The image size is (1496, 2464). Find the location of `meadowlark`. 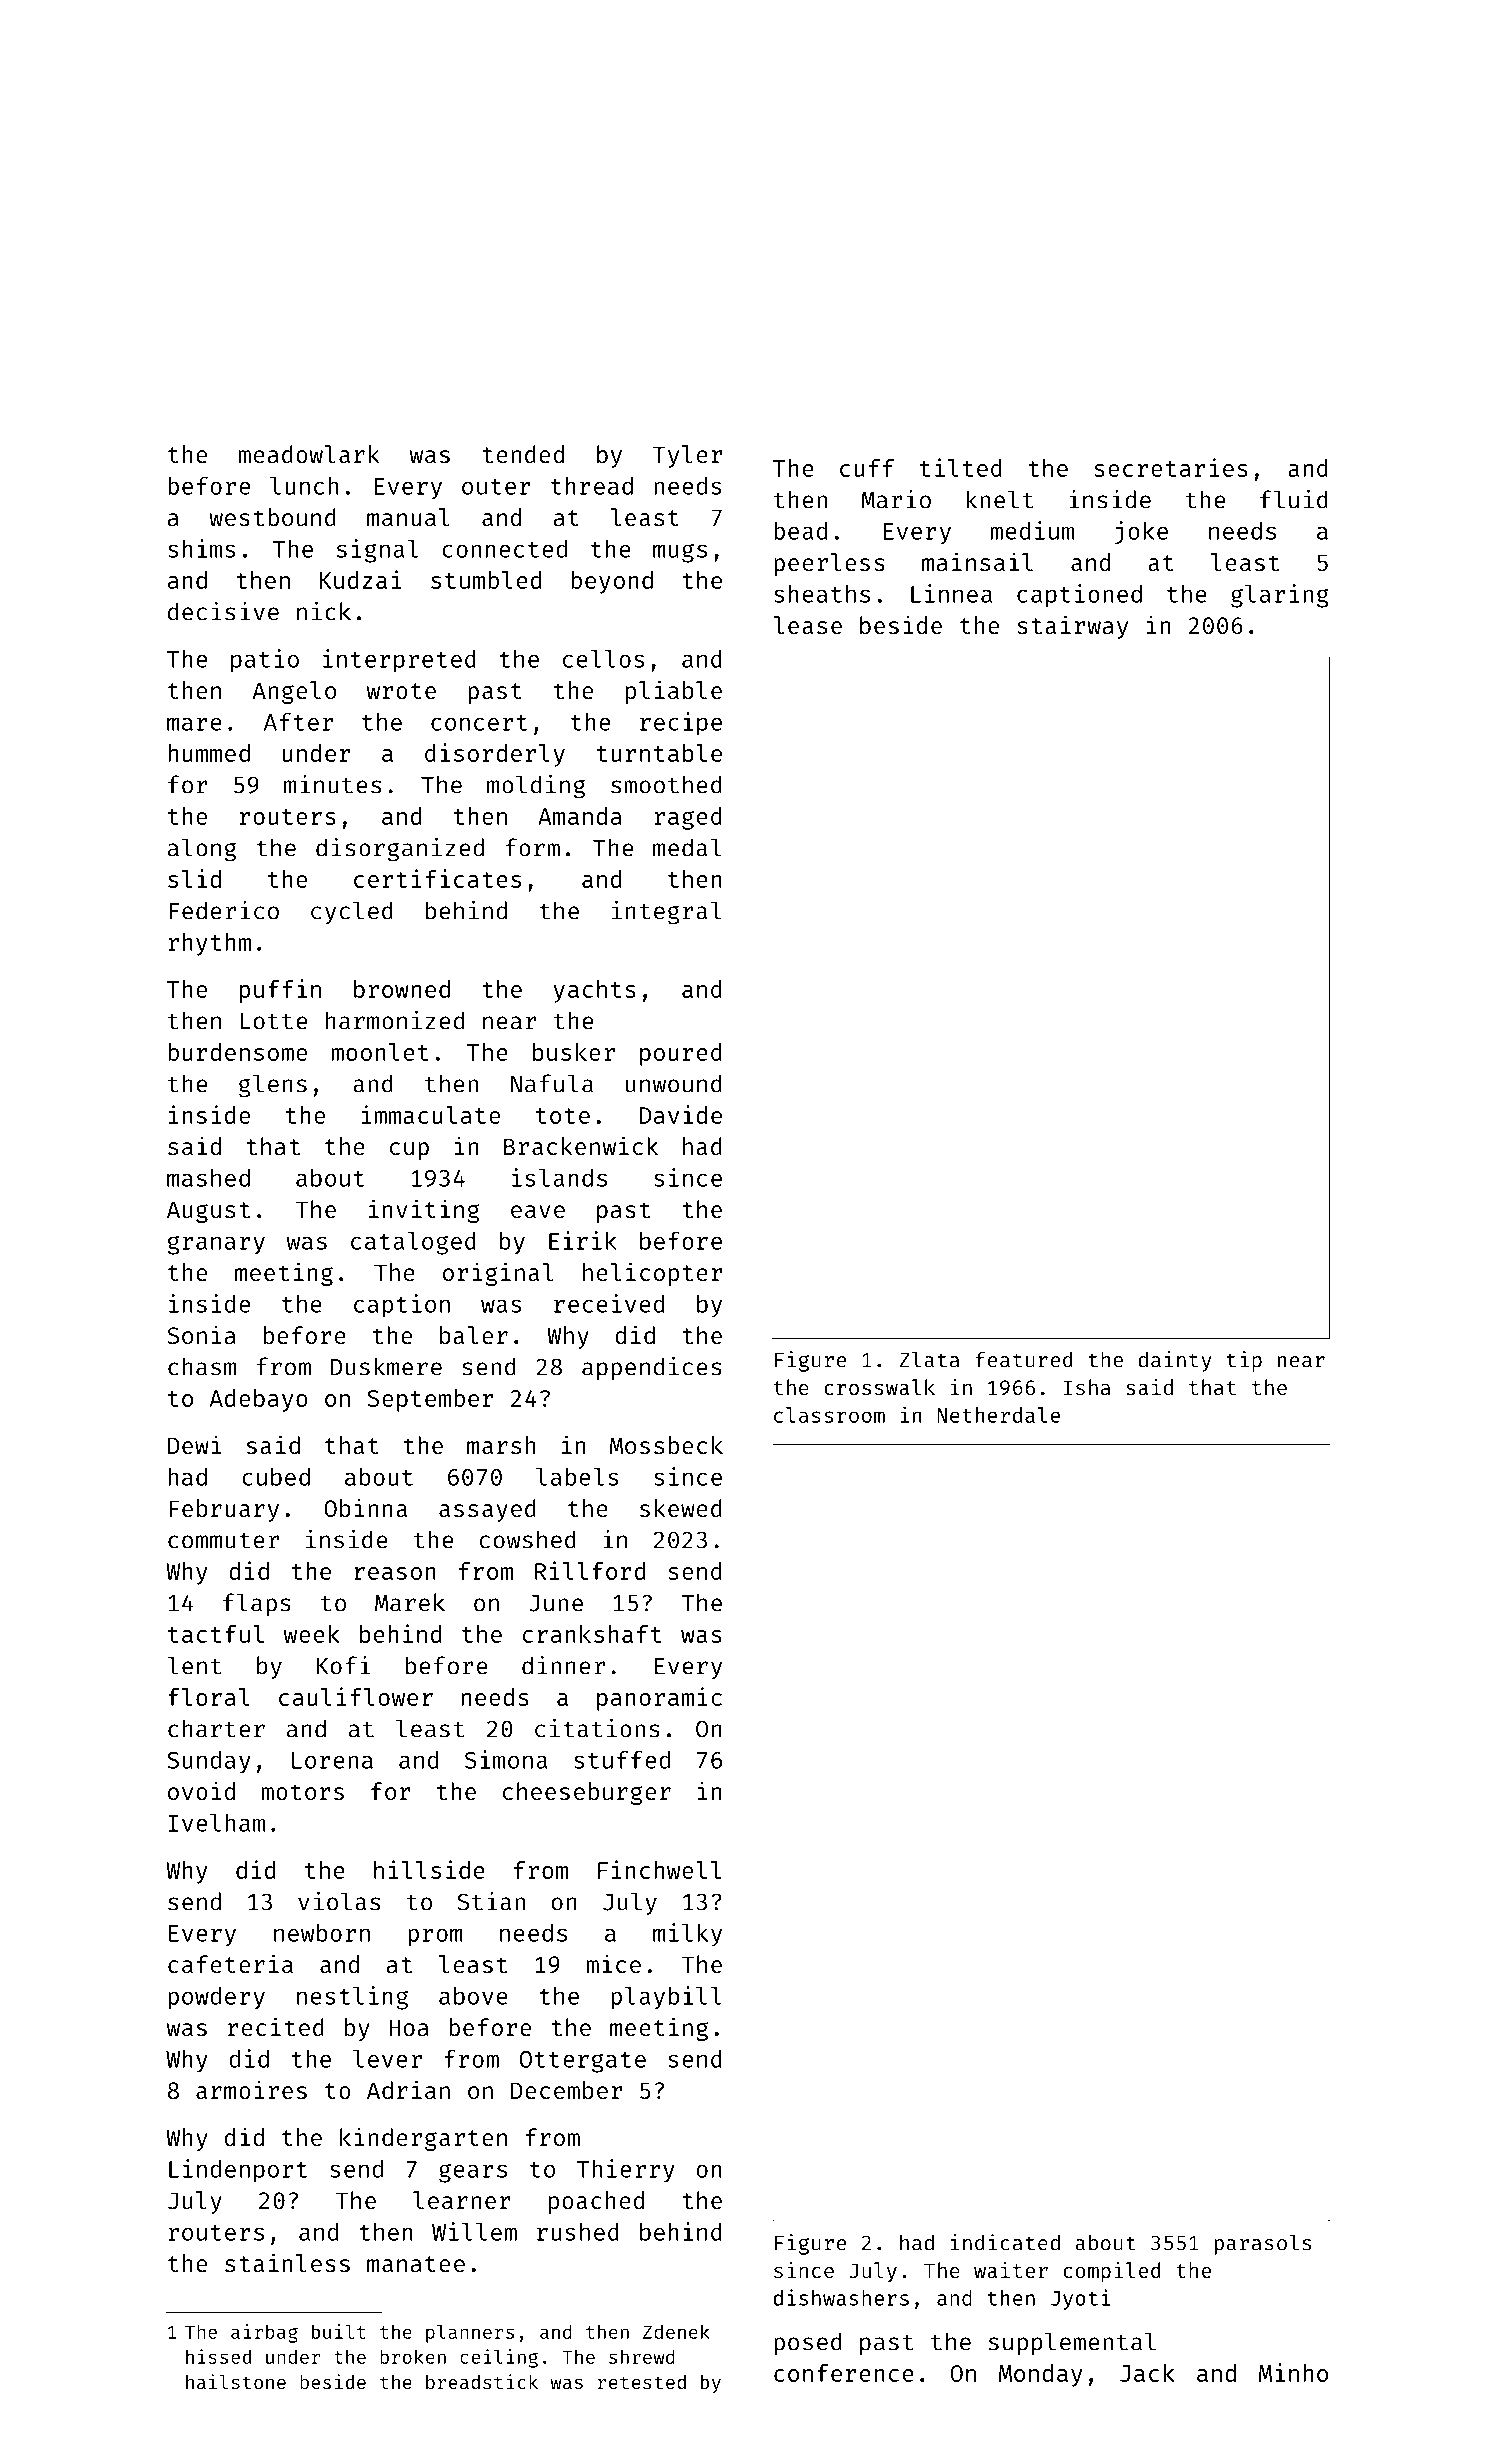

meadowlark is located at coordinates (309, 454).
